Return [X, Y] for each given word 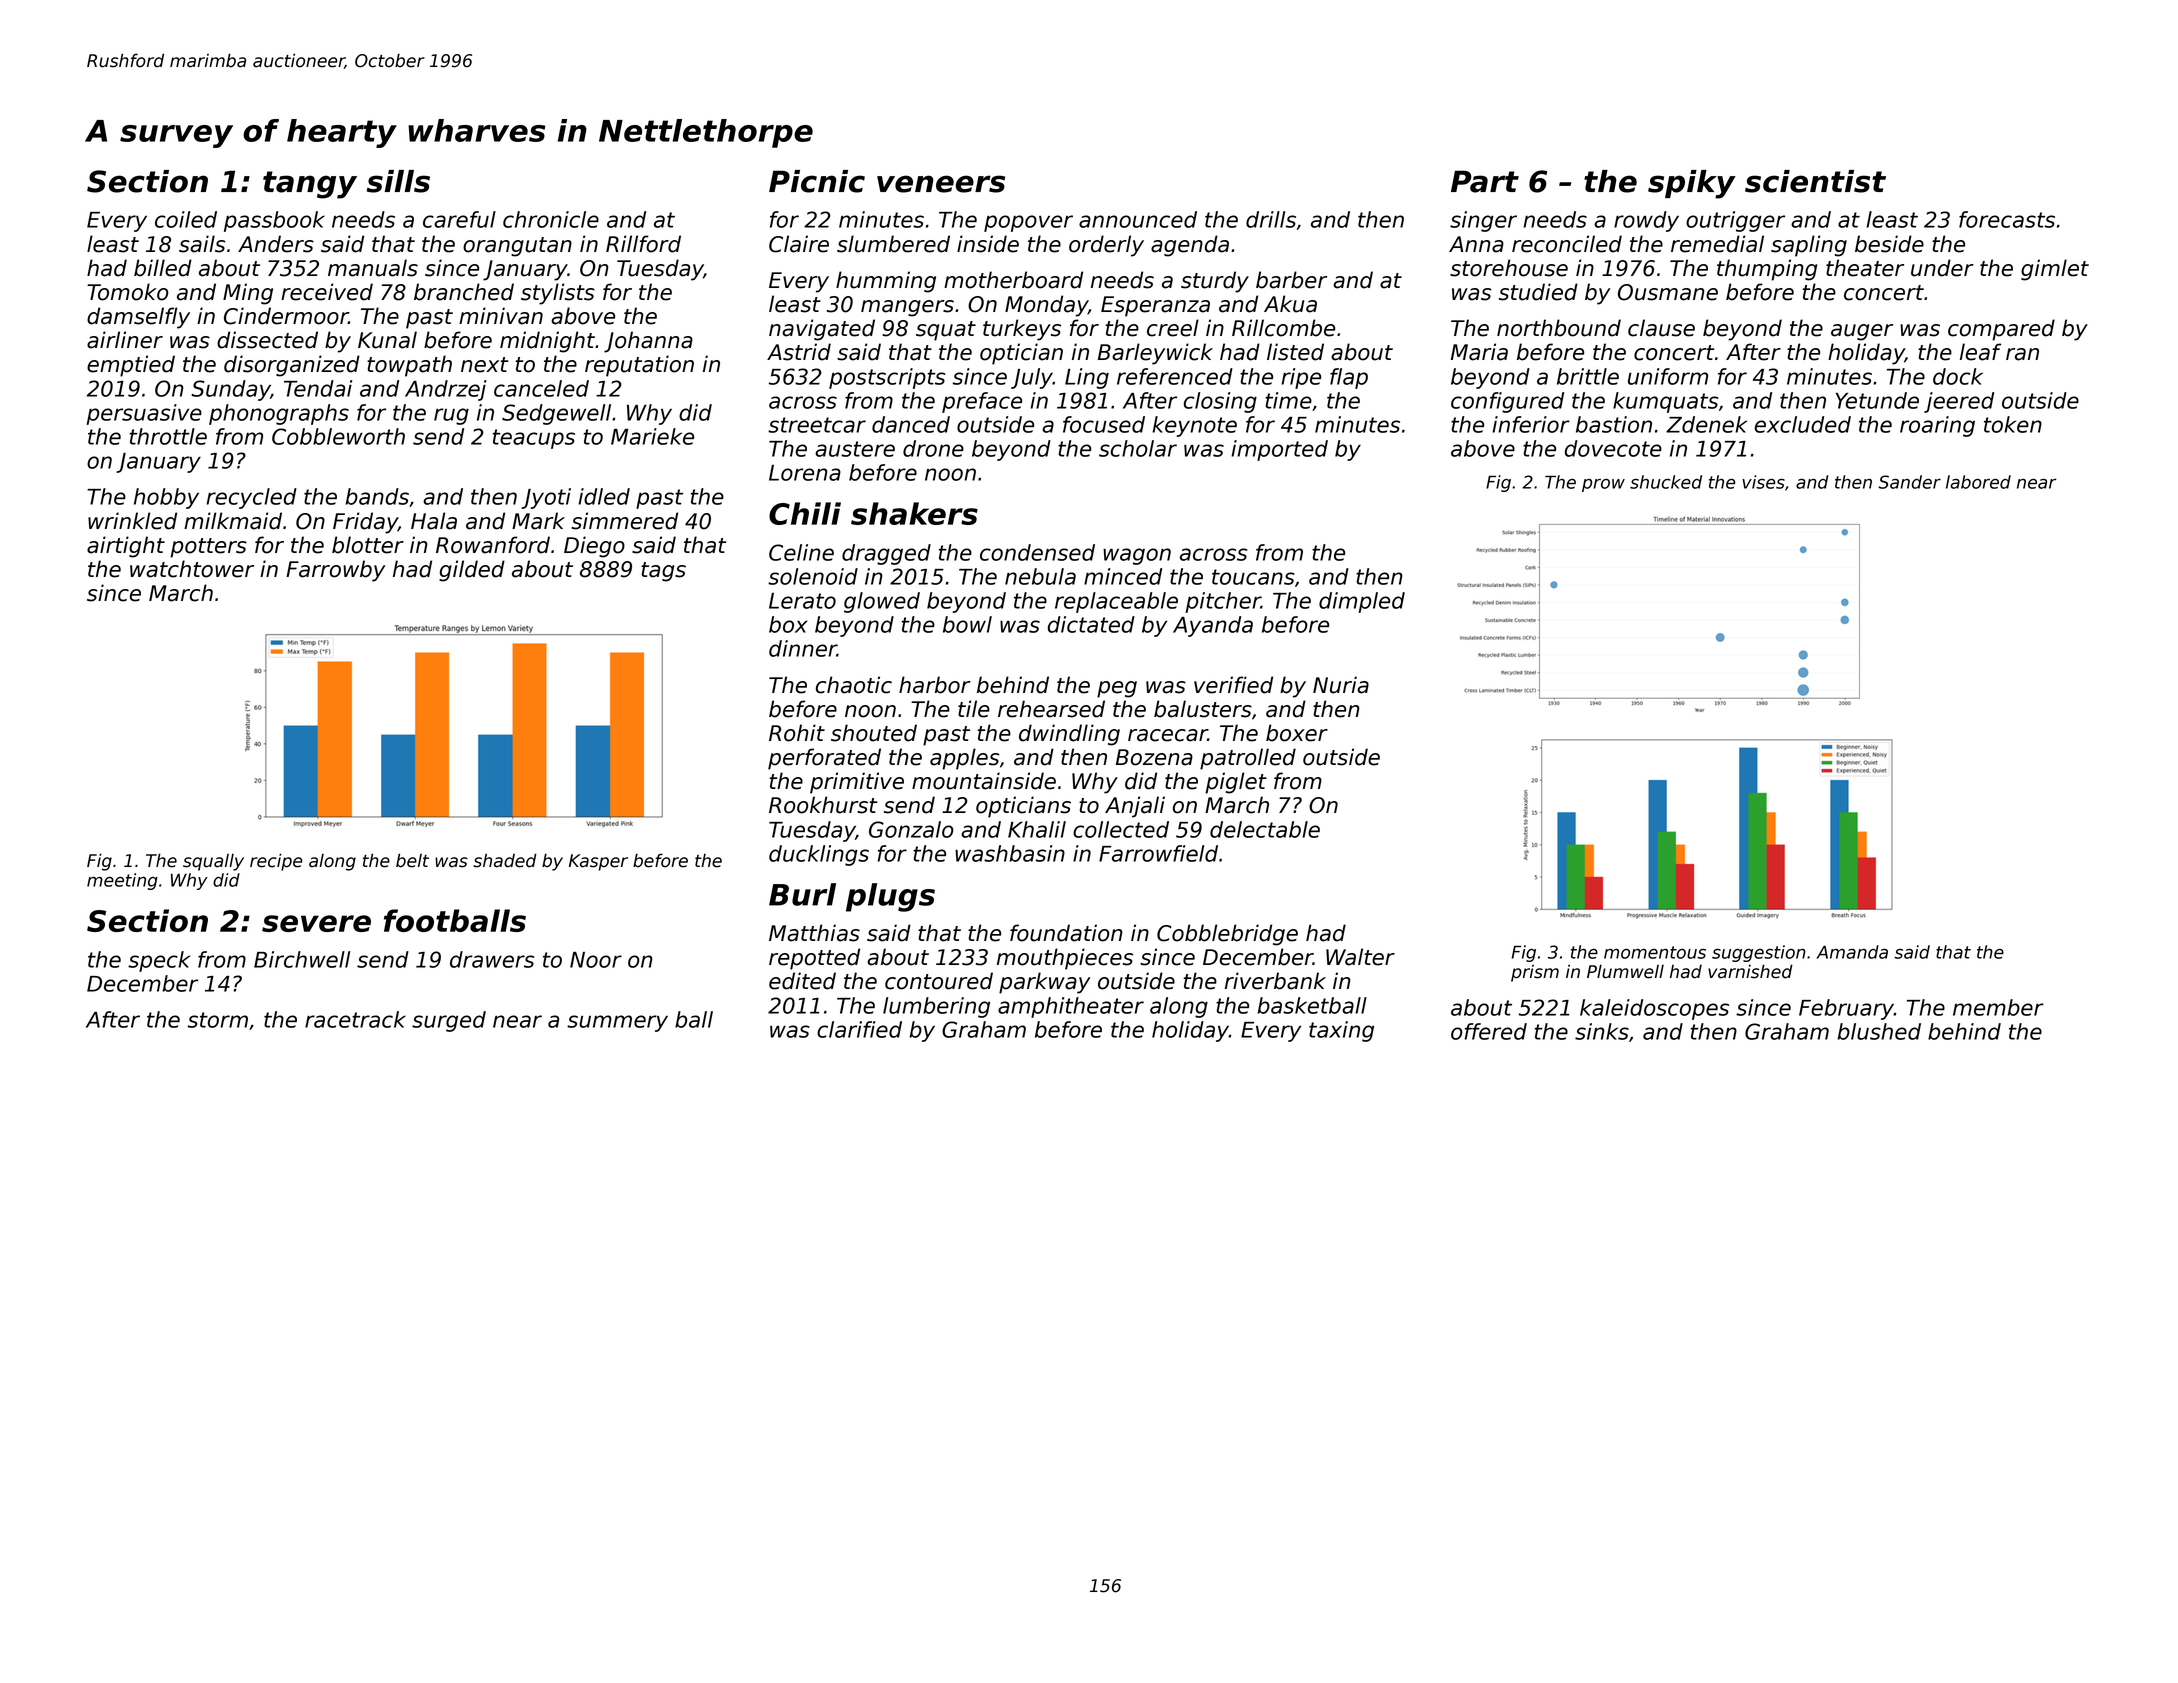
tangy [310, 185]
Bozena [1154, 757]
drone [933, 448]
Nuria [1341, 685]
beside [1889, 244]
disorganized [292, 366]
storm [218, 1020]
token [2013, 424]
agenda [1190, 246]
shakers [914, 513]
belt [412, 860]
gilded [472, 571]
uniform [1668, 376]
